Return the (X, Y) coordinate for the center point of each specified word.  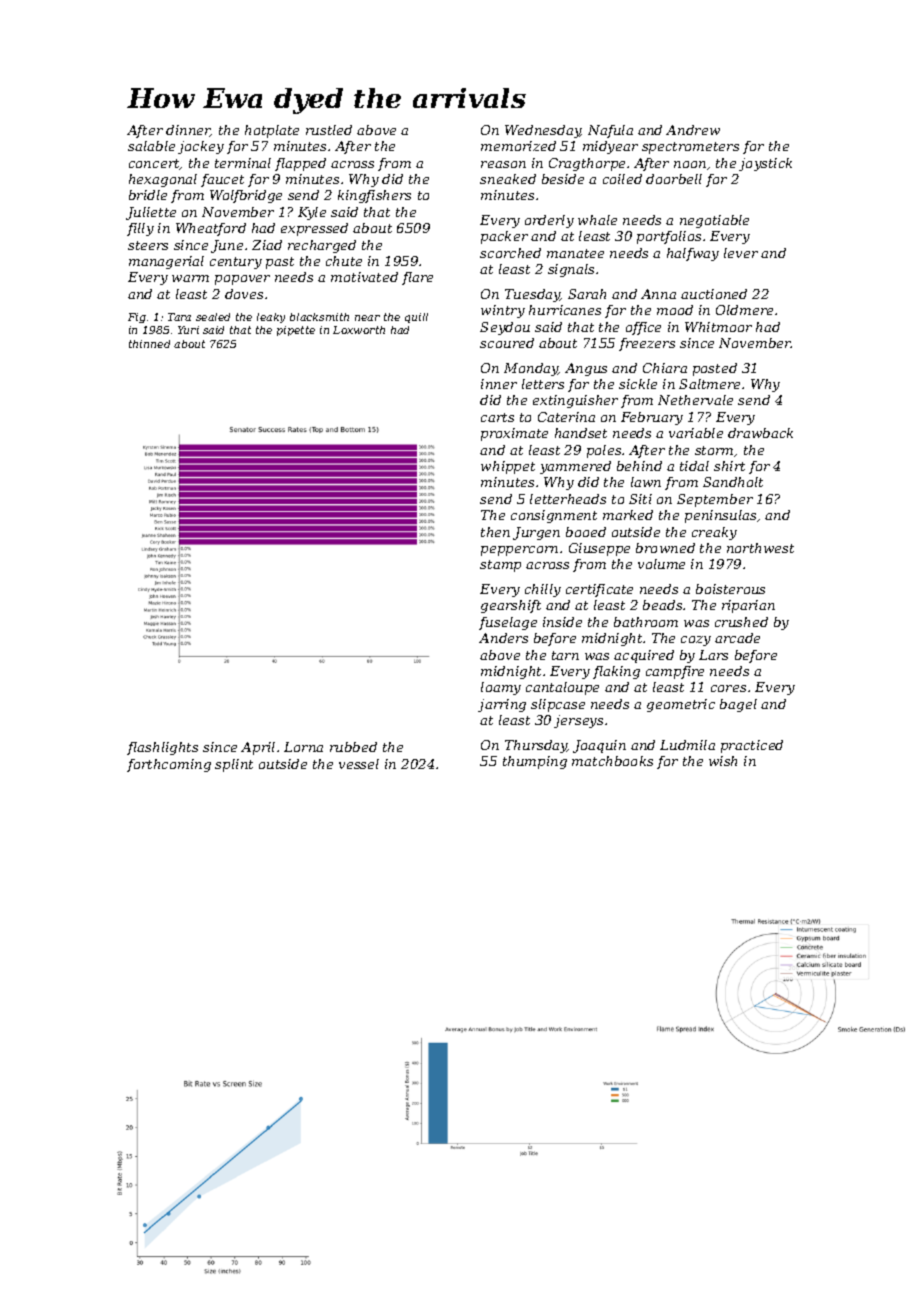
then (495, 532)
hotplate (272, 131)
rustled (329, 130)
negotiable (714, 221)
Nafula (610, 131)
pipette (296, 331)
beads (662, 605)
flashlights (162, 748)
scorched (510, 253)
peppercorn (519, 551)
